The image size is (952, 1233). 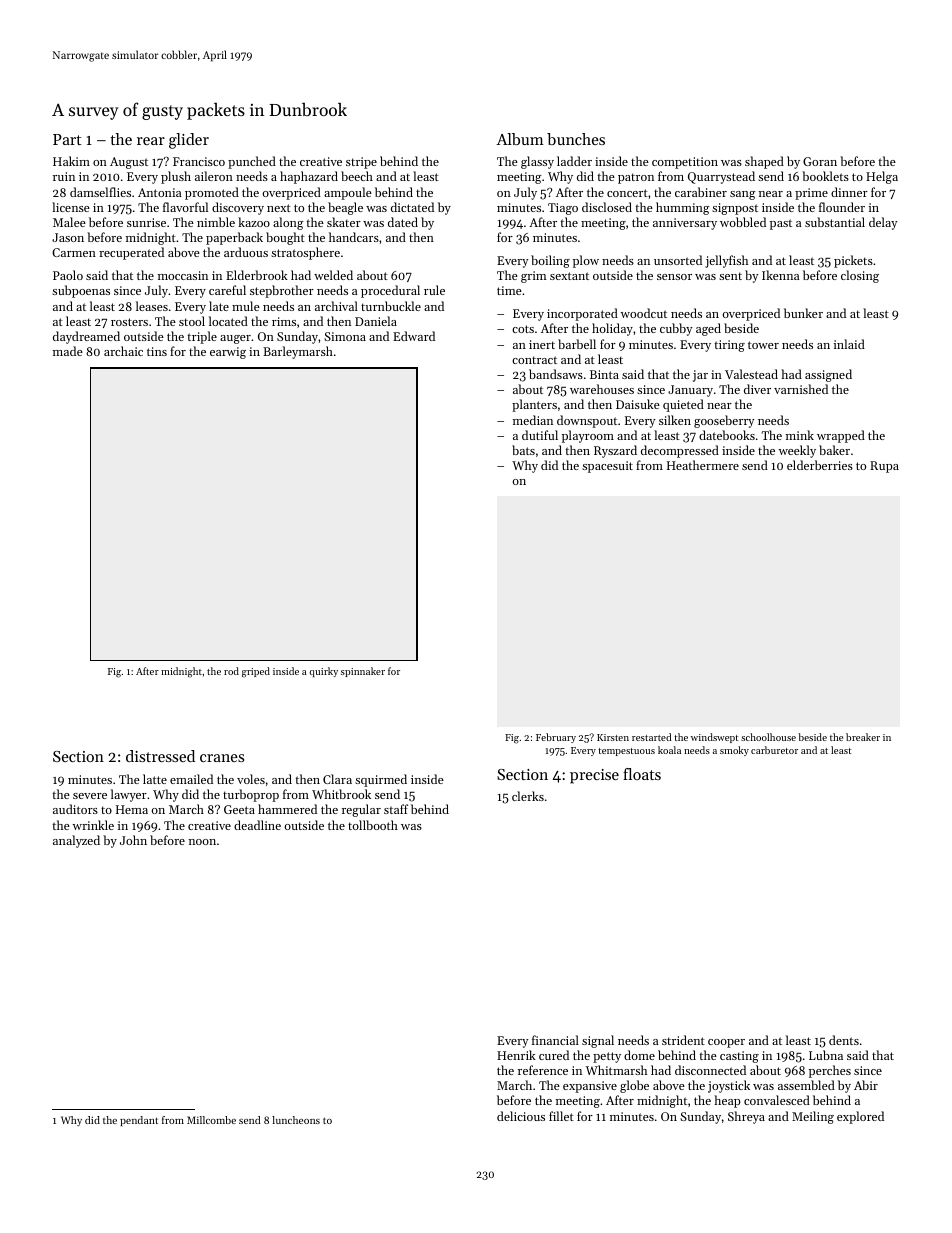 What do you see at coordinates (139, 1121) in the page?
I see `pendant` at bounding box center [139, 1121].
